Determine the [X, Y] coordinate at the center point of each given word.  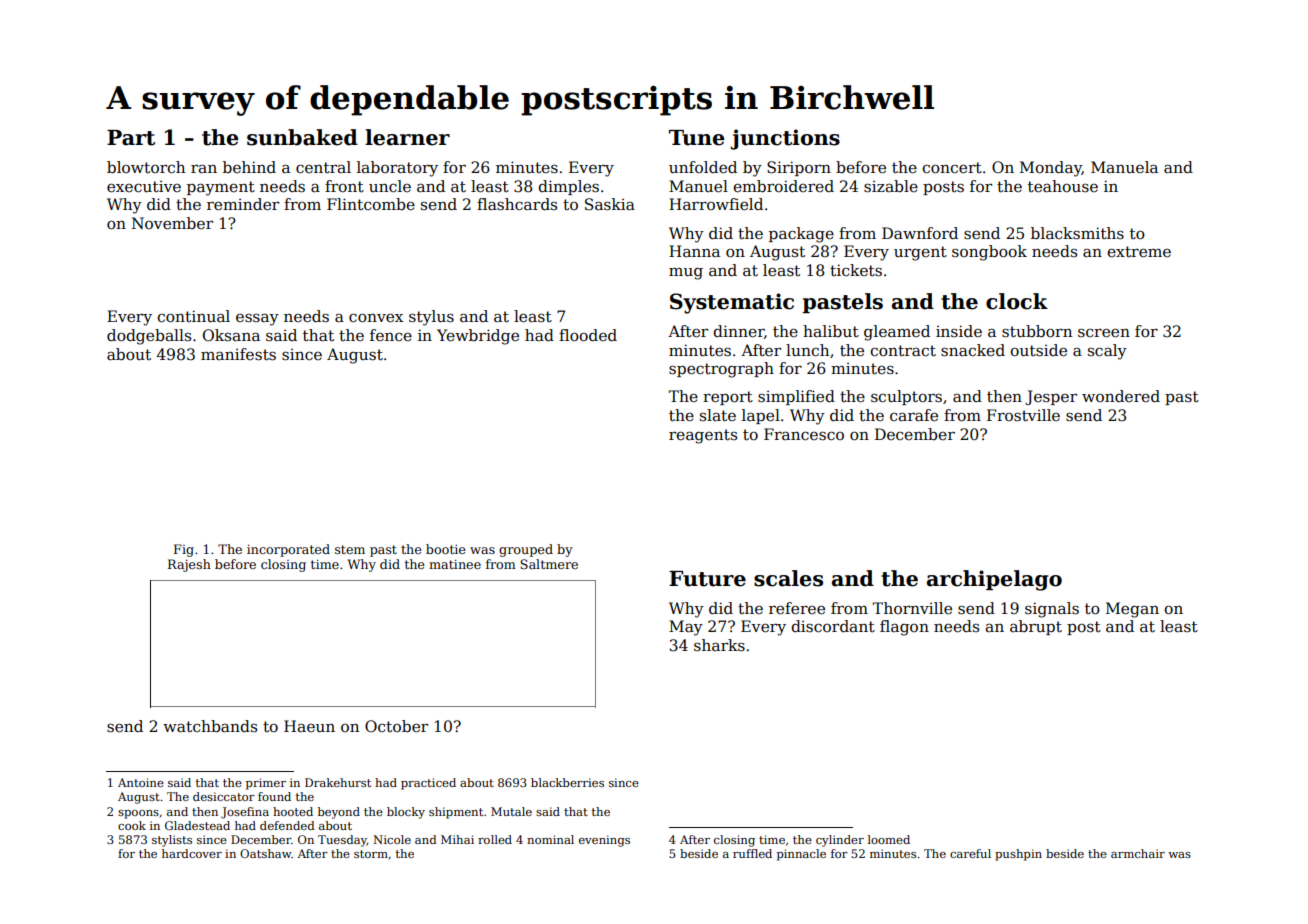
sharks [719, 645]
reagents [703, 436]
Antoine [141, 782]
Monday [1051, 169]
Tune [696, 138]
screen [1104, 333]
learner [407, 137]
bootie [445, 549]
